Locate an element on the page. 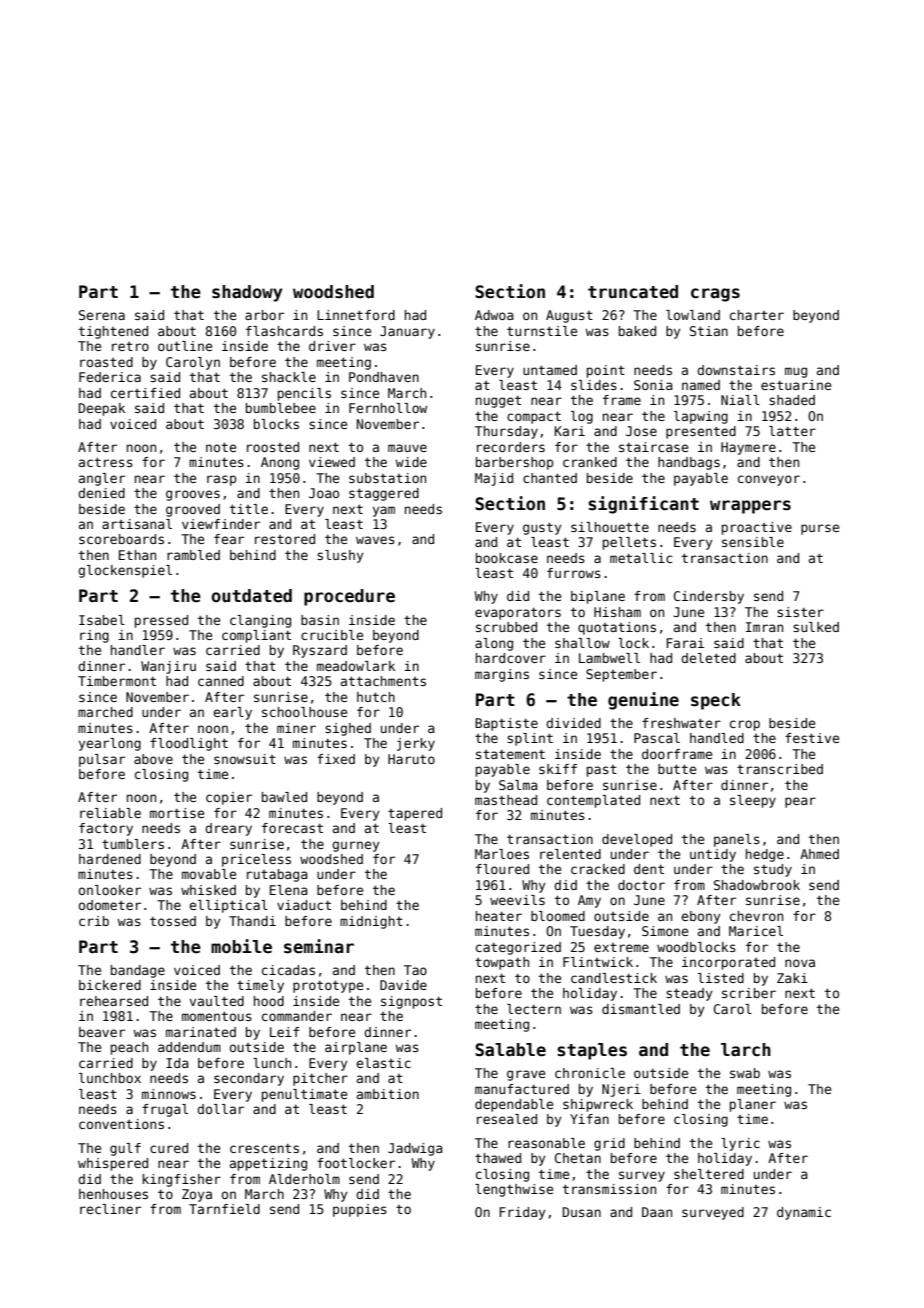 The width and height of the document is (924, 1308). shadowy is located at coordinates (247, 293).
